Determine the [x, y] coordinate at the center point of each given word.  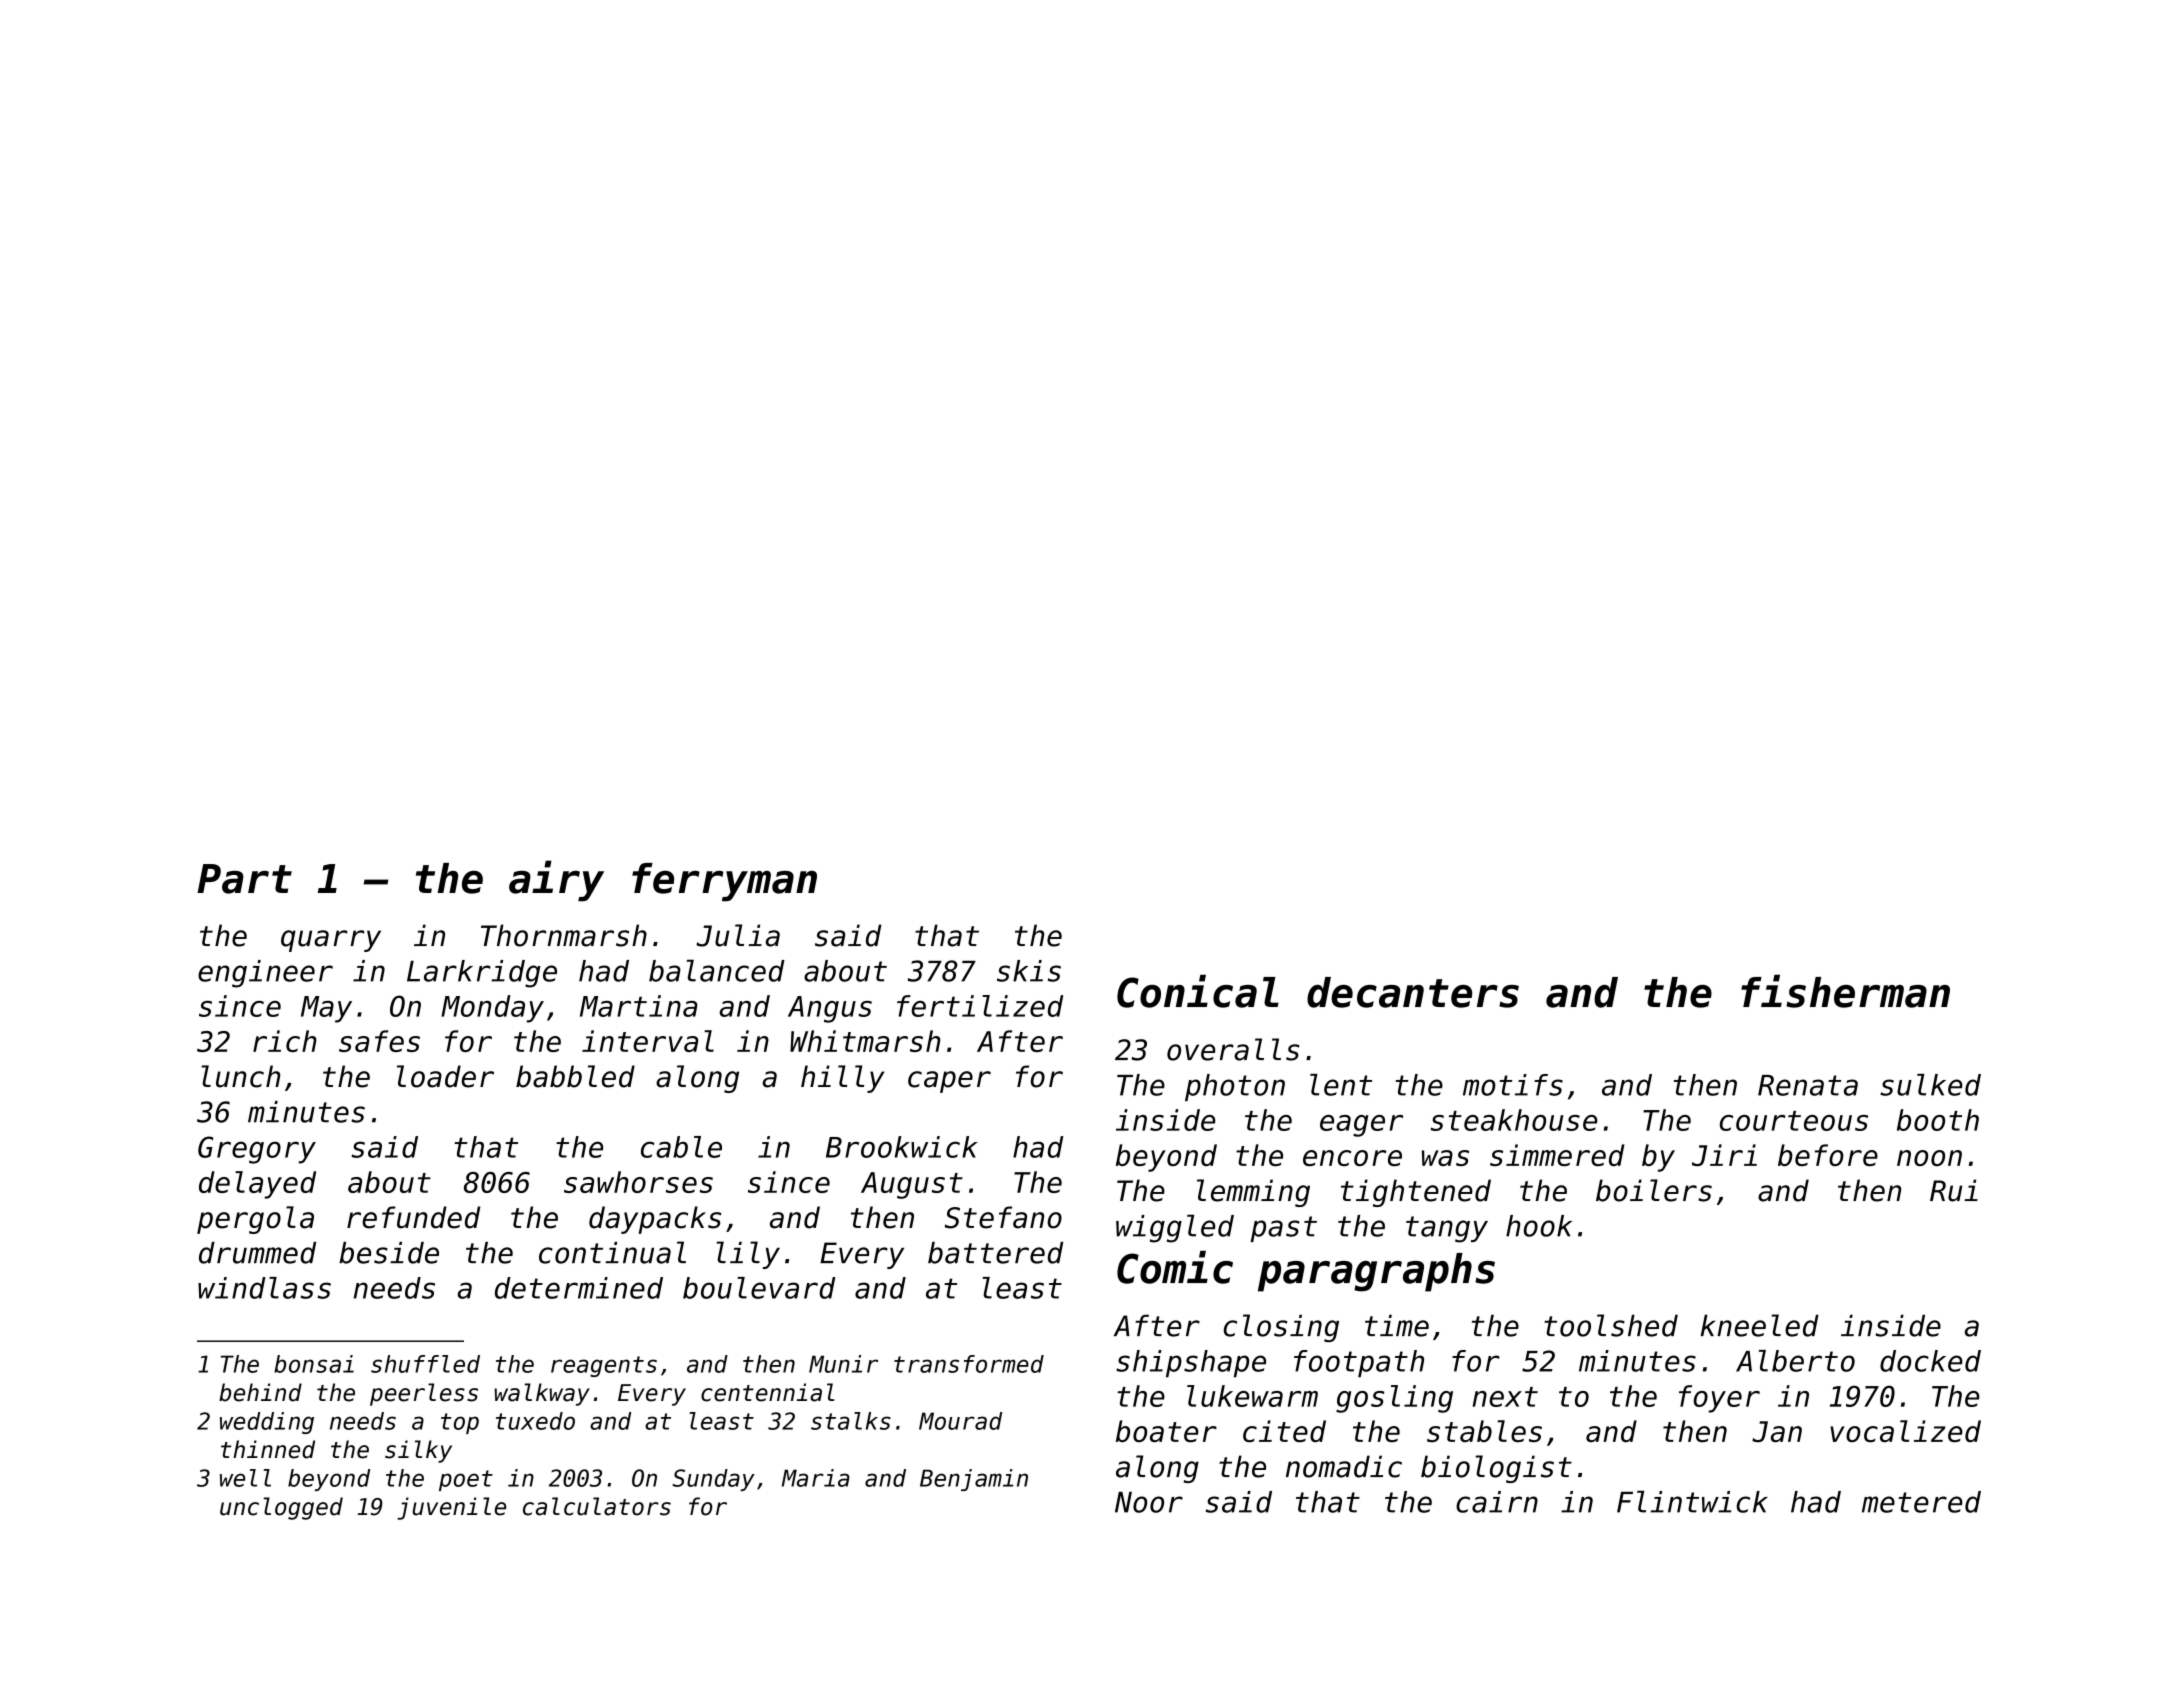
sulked [1930, 1085]
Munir [843, 1364]
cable [681, 1147]
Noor [1149, 1502]
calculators [597, 1506]
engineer [265, 974]
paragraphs [1376, 1272]
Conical [1198, 991]
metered [1921, 1502]
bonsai [314, 1364]
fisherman [1845, 991]
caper [949, 1082]
